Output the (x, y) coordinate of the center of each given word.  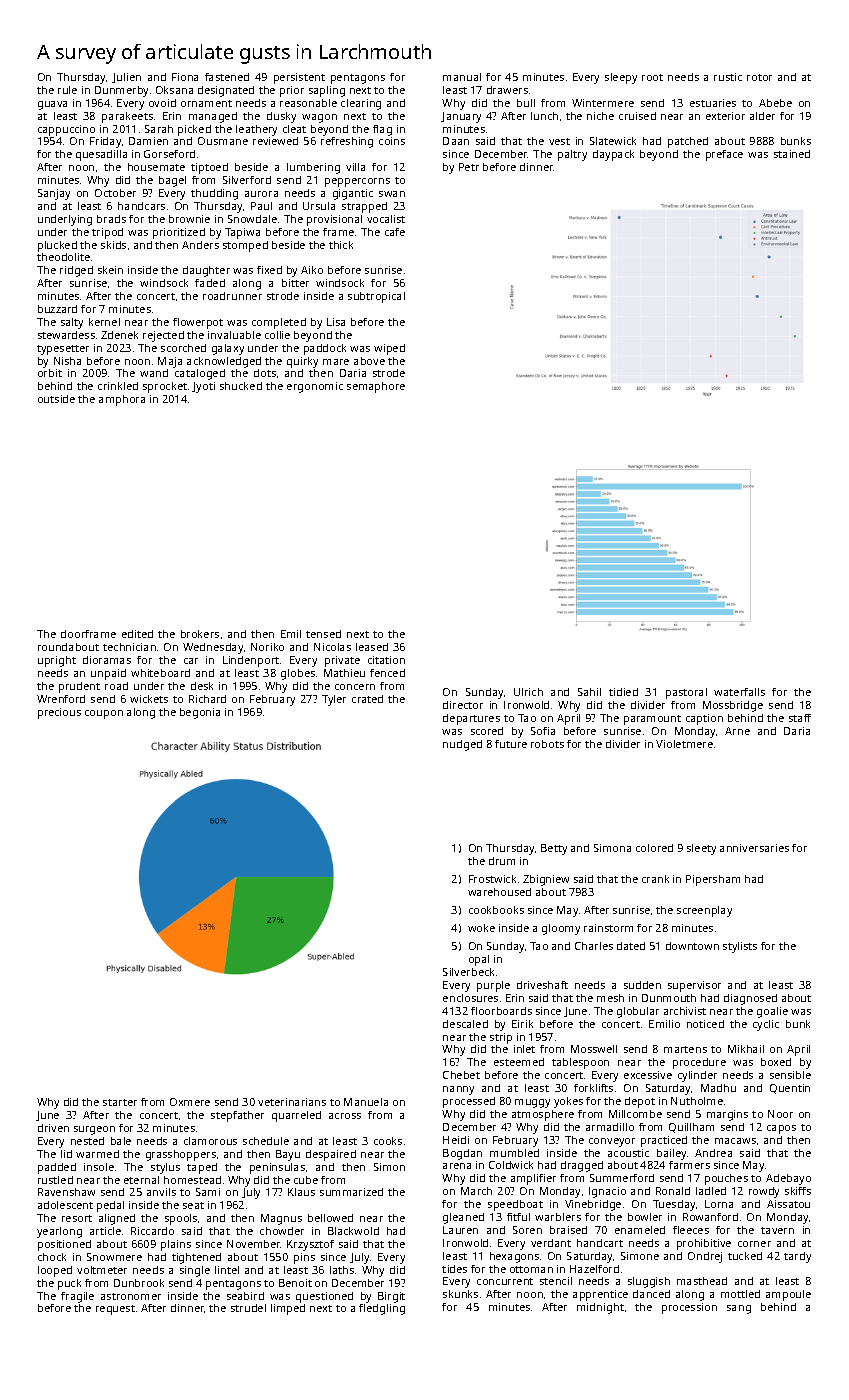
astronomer (131, 1296)
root (652, 77)
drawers (507, 90)
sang (739, 1309)
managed (213, 117)
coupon (104, 714)
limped (288, 1309)
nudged (462, 745)
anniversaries (754, 848)
